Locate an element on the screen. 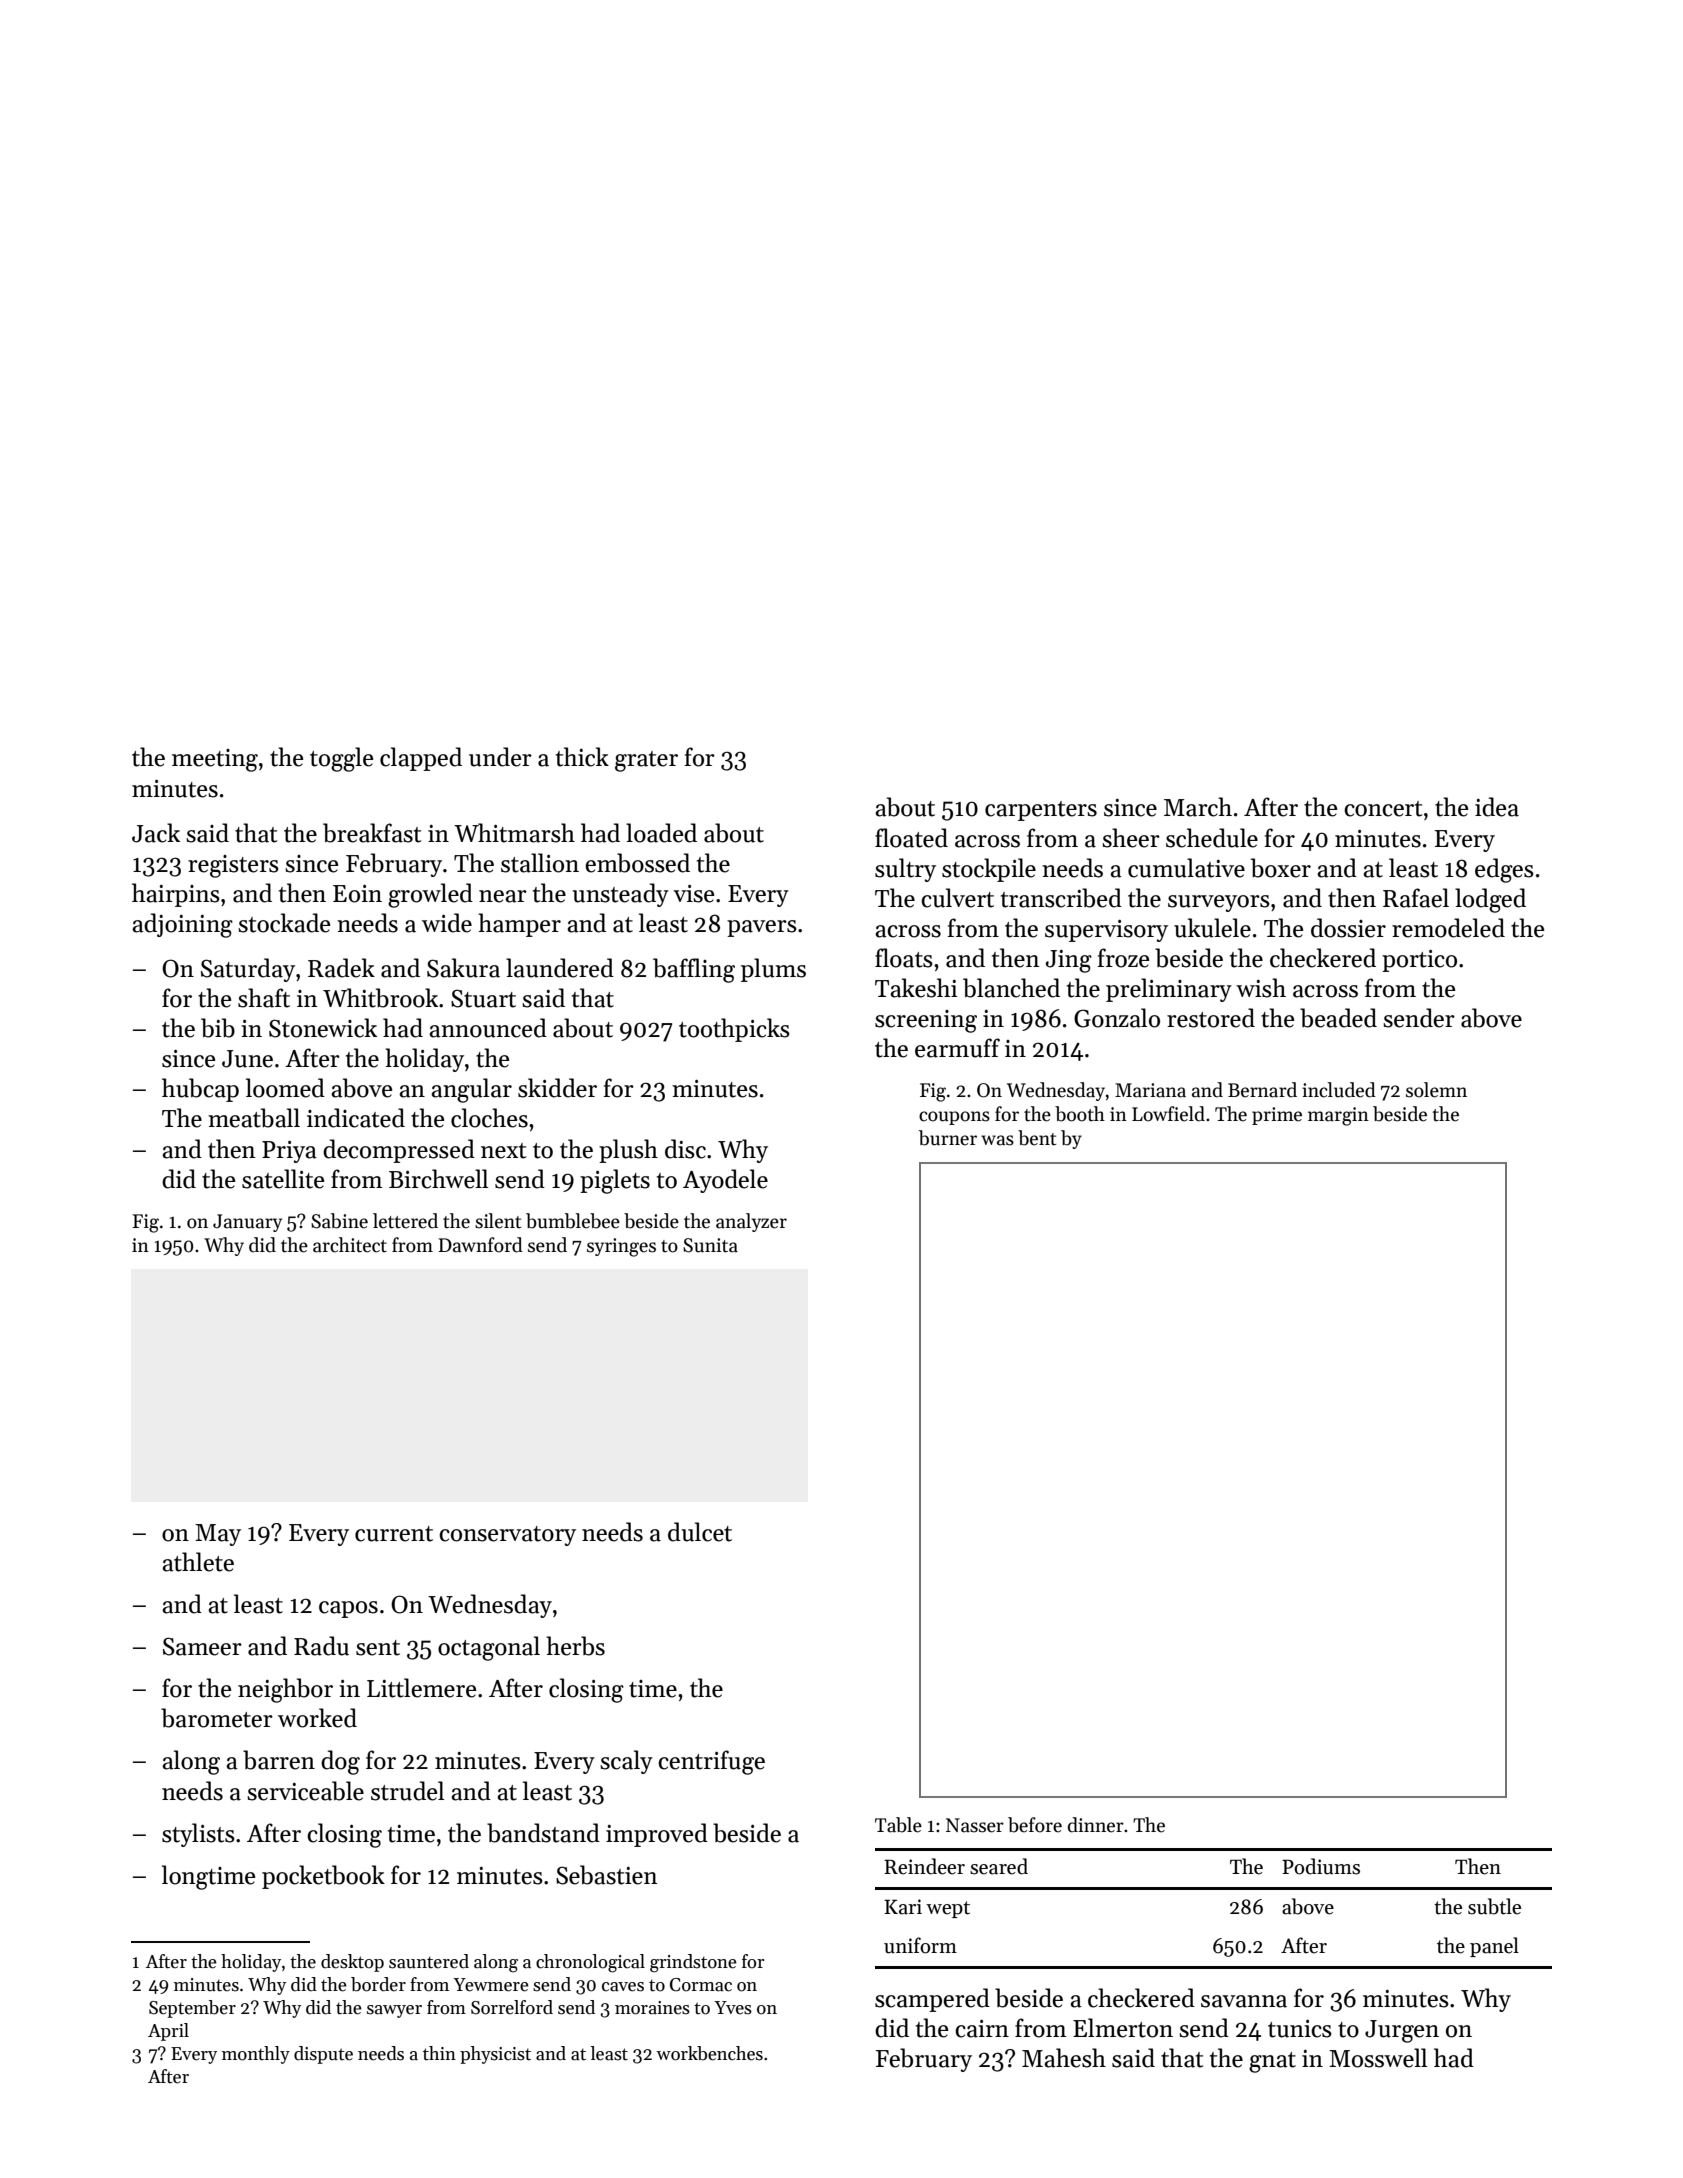  concert is located at coordinates (1383, 809).
